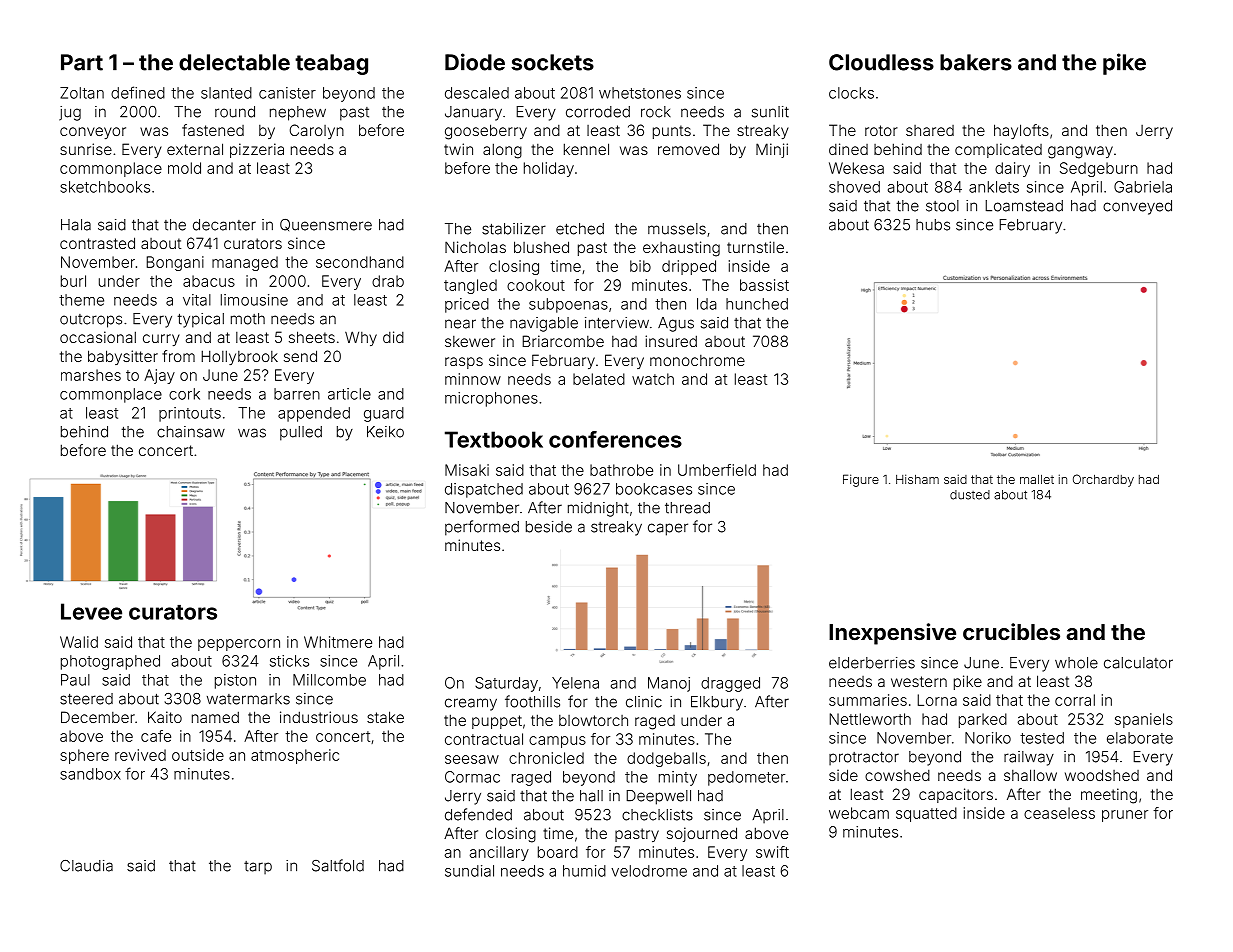  Describe the element at coordinates (209, 281) in the image. I see `abacus` at that location.
